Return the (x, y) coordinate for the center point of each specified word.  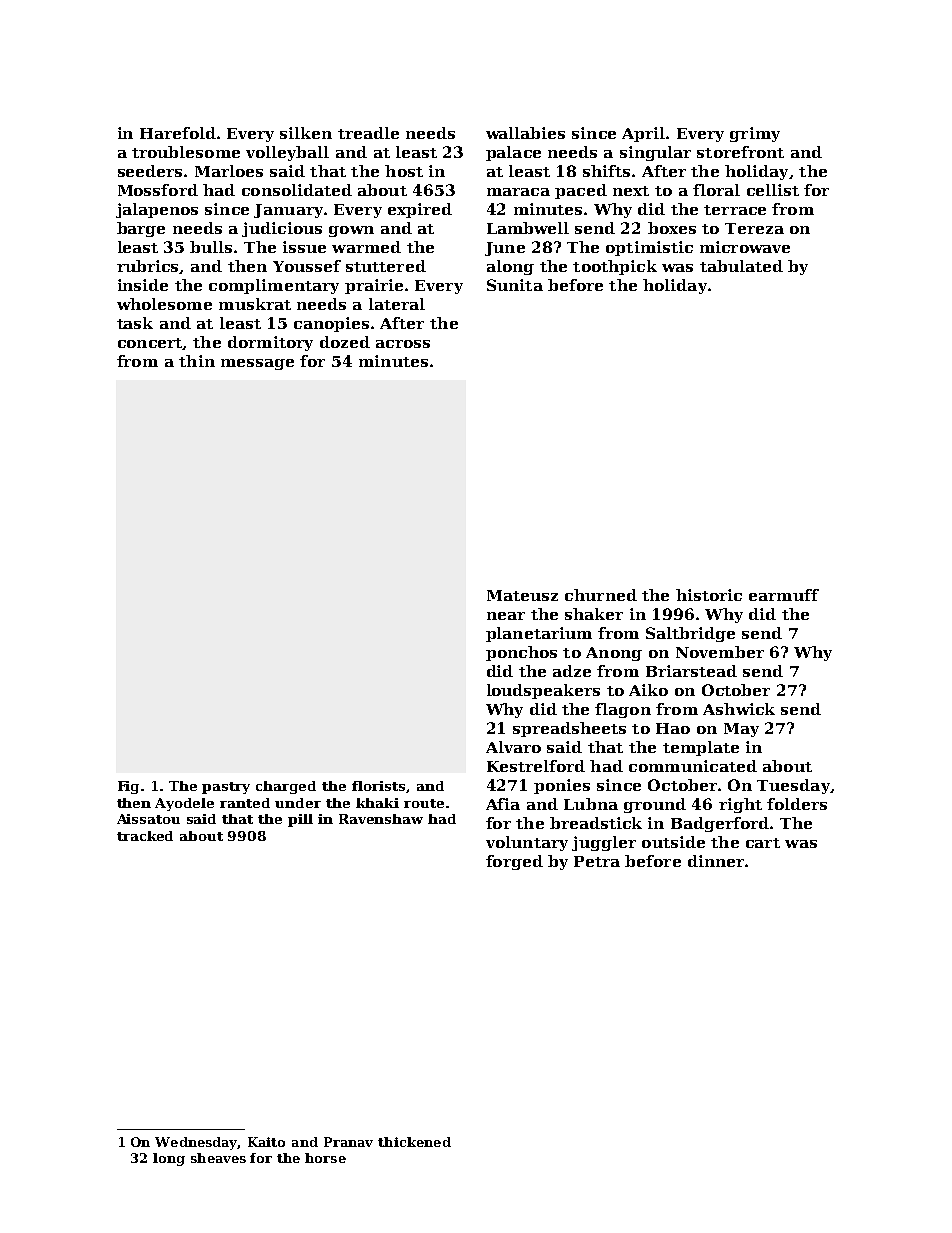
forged (514, 862)
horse (325, 1158)
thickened (414, 1142)
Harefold (178, 133)
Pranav (348, 1142)
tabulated (741, 266)
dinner (716, 861)
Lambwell (528, 228)
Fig (128, 787)
